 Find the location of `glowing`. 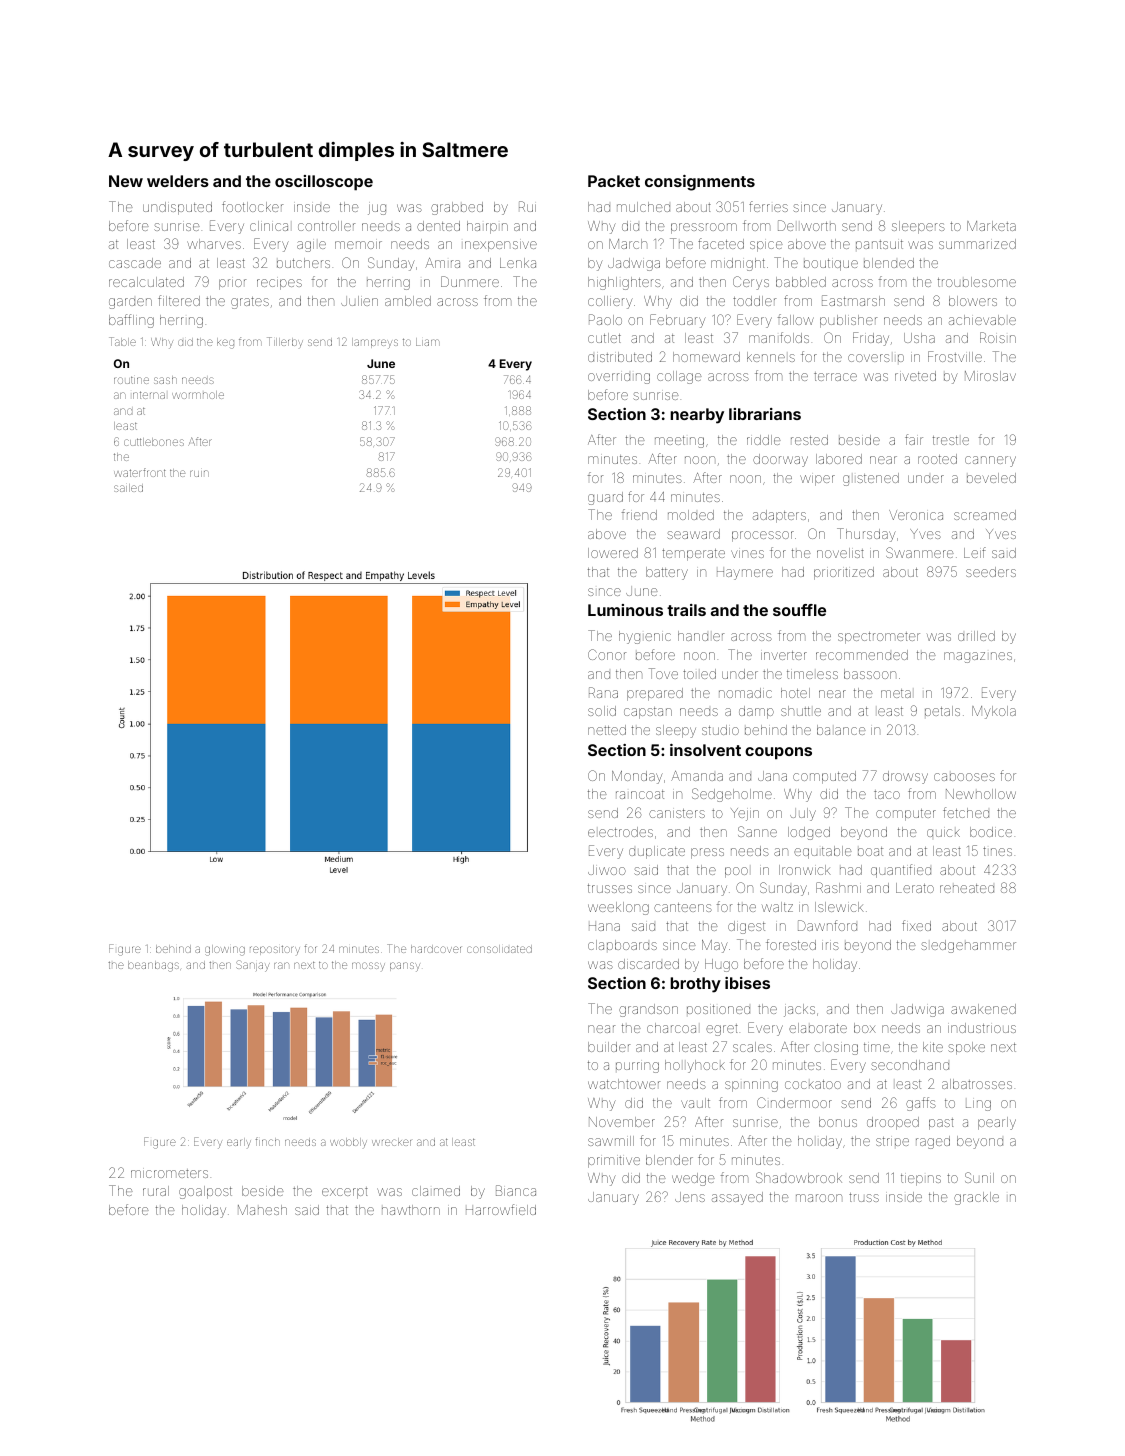

glowing is located at coordinates (225, 950).
